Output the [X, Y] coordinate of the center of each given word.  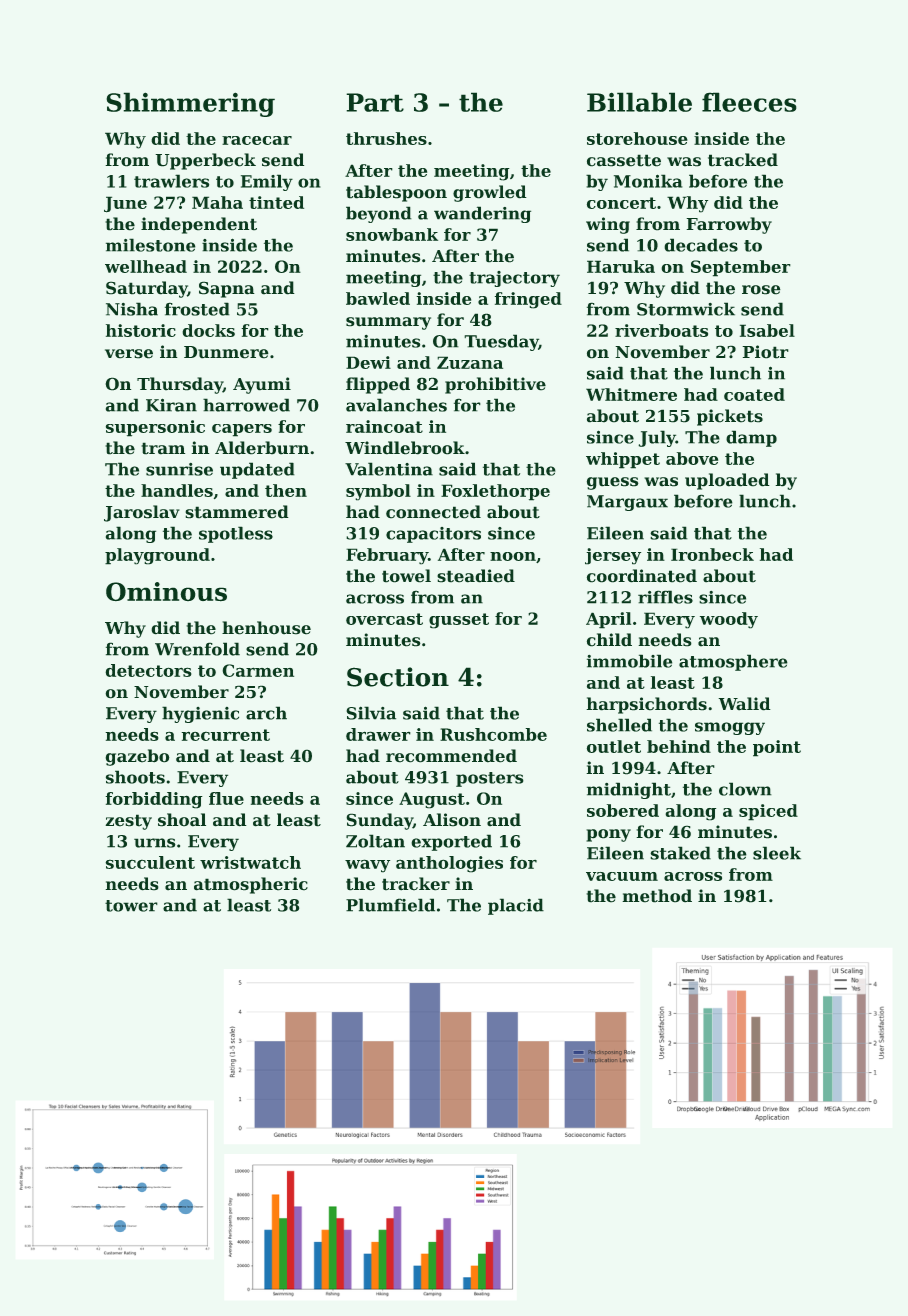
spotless [236, 534]
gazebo [137, 757]
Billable [639, 102]
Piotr [765, 352]
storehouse [637, 138]
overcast [384, 619]
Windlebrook [405, 448]
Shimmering [190, 104]
